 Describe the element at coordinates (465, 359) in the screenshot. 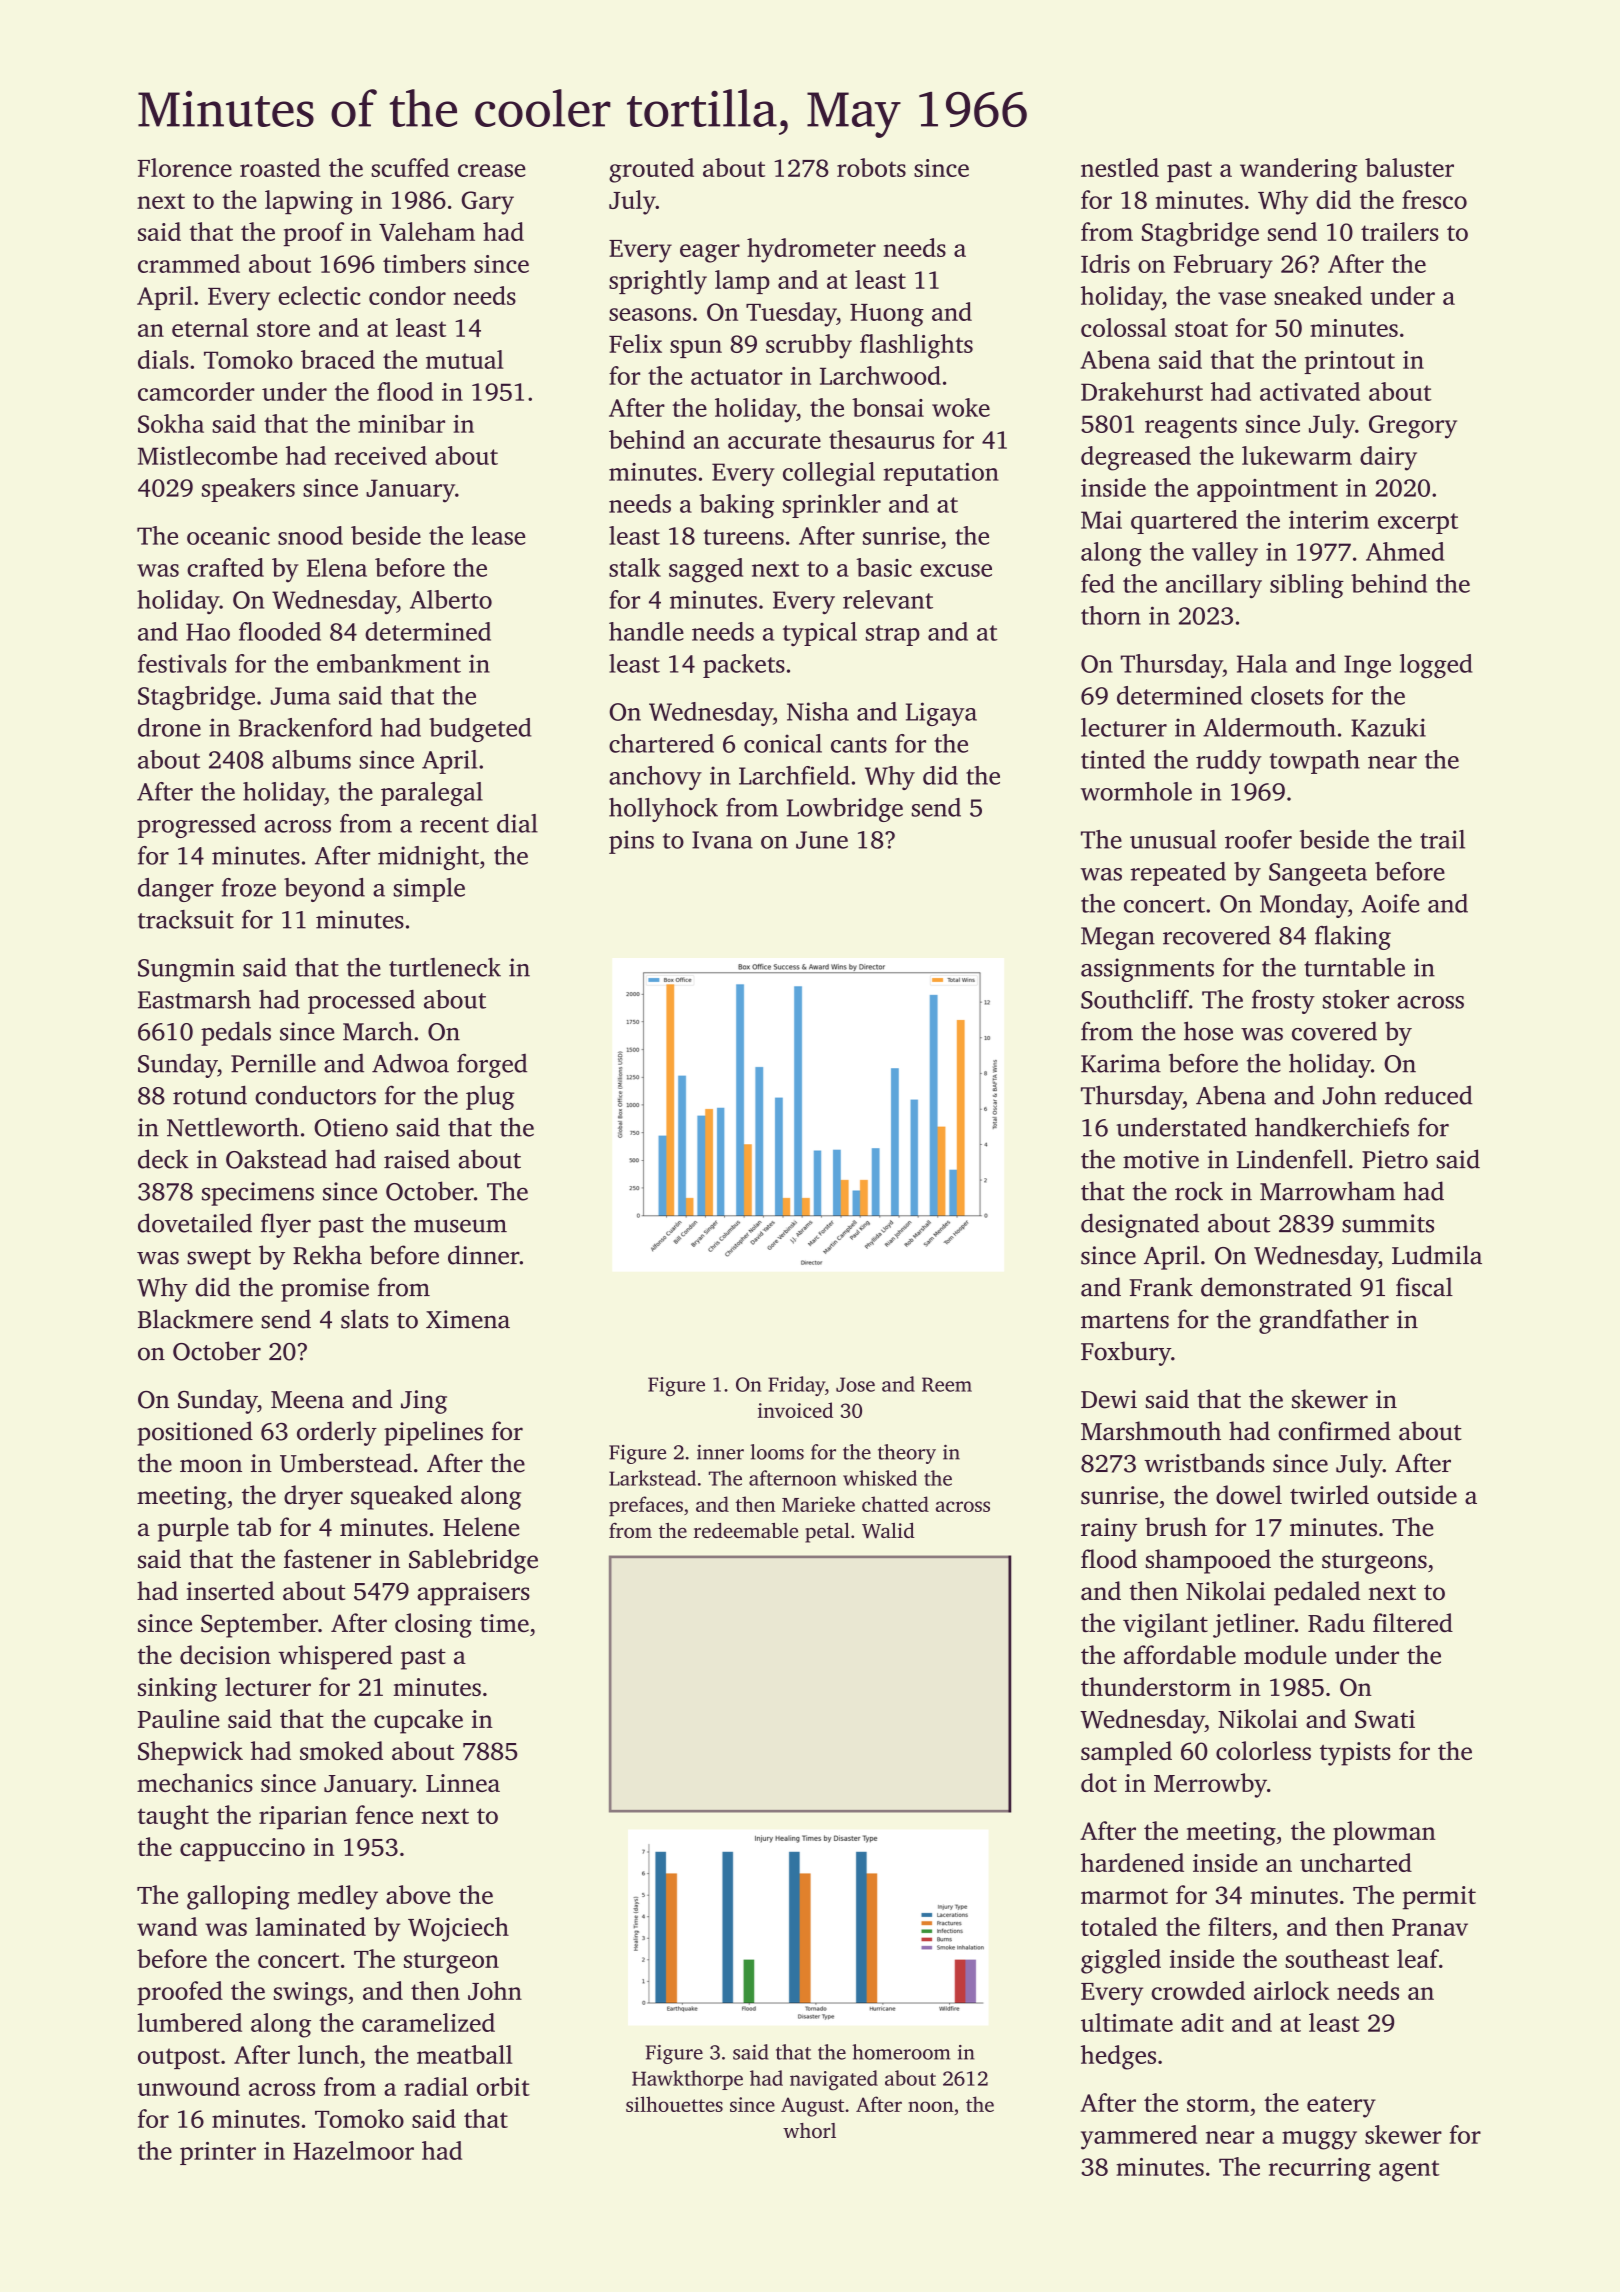

I see `mutual` at that location.
